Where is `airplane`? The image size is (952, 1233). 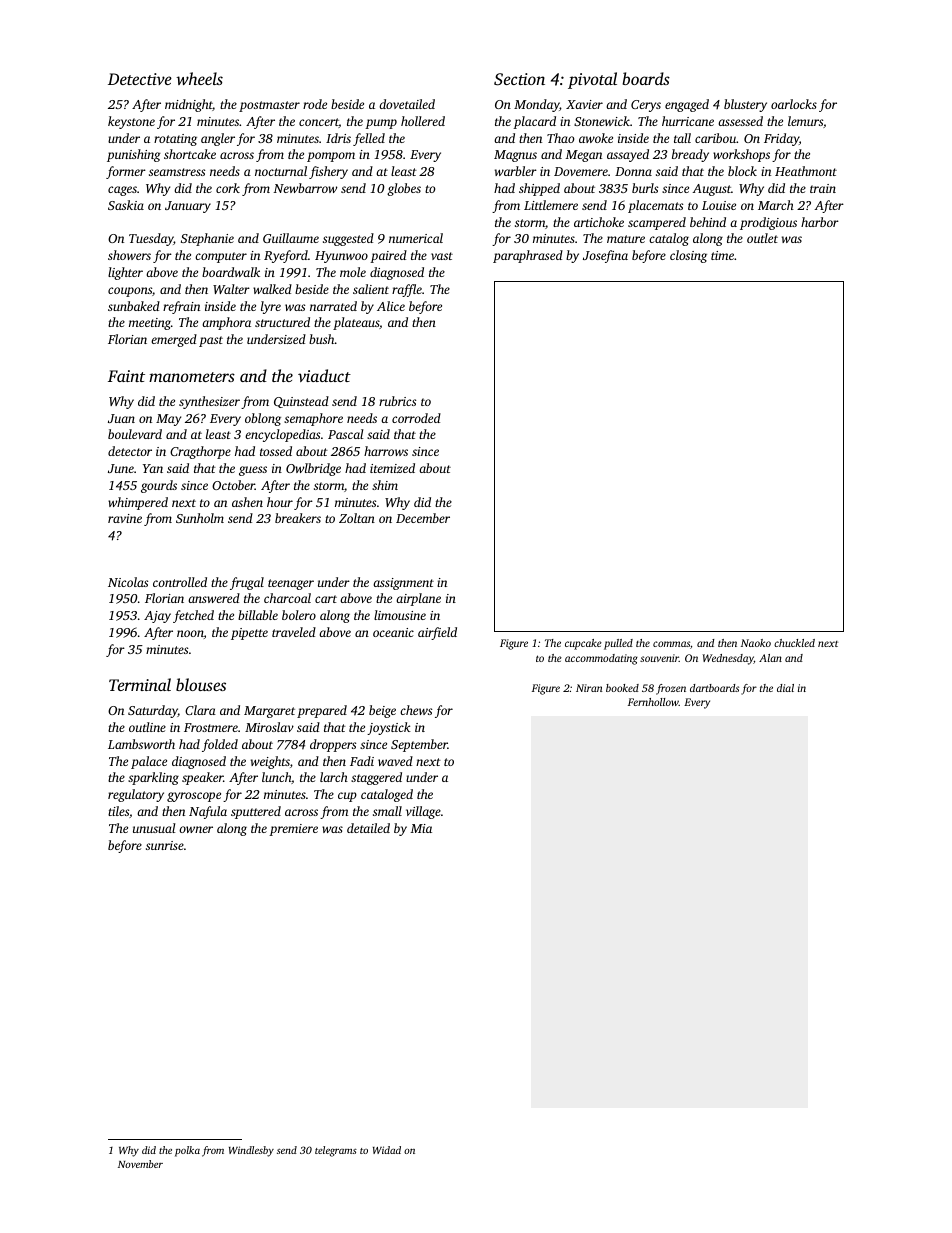 airplane is located at coordinates (418, 599).
